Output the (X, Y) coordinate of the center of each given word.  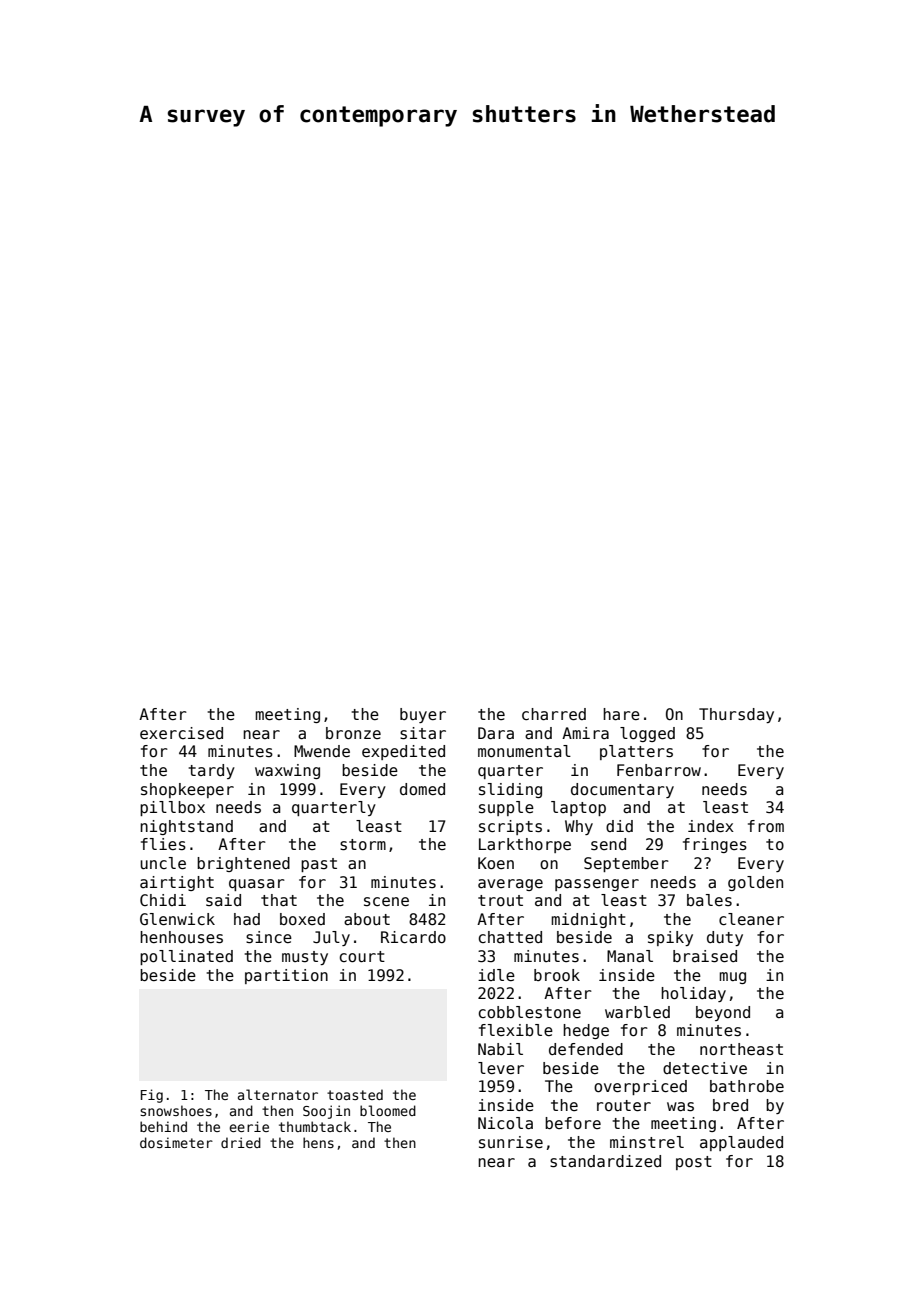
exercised (181, 733)
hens (318, 1142)
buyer (423, 715)
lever (501, 1068)
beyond (723, 1013)
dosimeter (176, 1142)
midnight (588, 920)
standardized (605, 1161)
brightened (243, 864)
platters (636, 752)
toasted (355, 1094)
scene (386, 901)
